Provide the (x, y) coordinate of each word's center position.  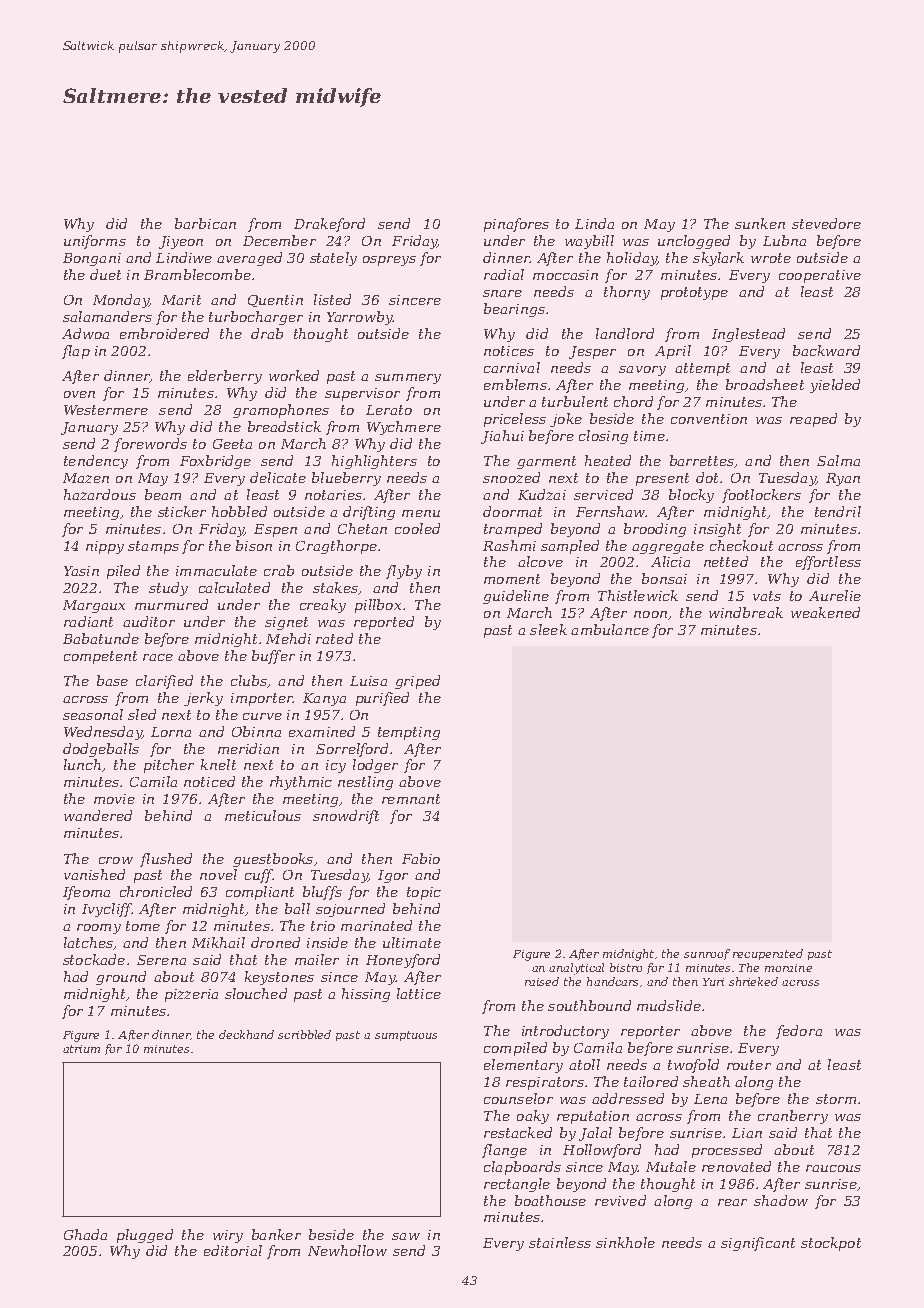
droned (275, 942)
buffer (273, 657)
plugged (145, 1236)
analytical (576, 969)
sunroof (707, 954)
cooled (417, 528)
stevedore (826, 223)
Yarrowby (359, 318)
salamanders (107, 316)
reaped (813, 420)
